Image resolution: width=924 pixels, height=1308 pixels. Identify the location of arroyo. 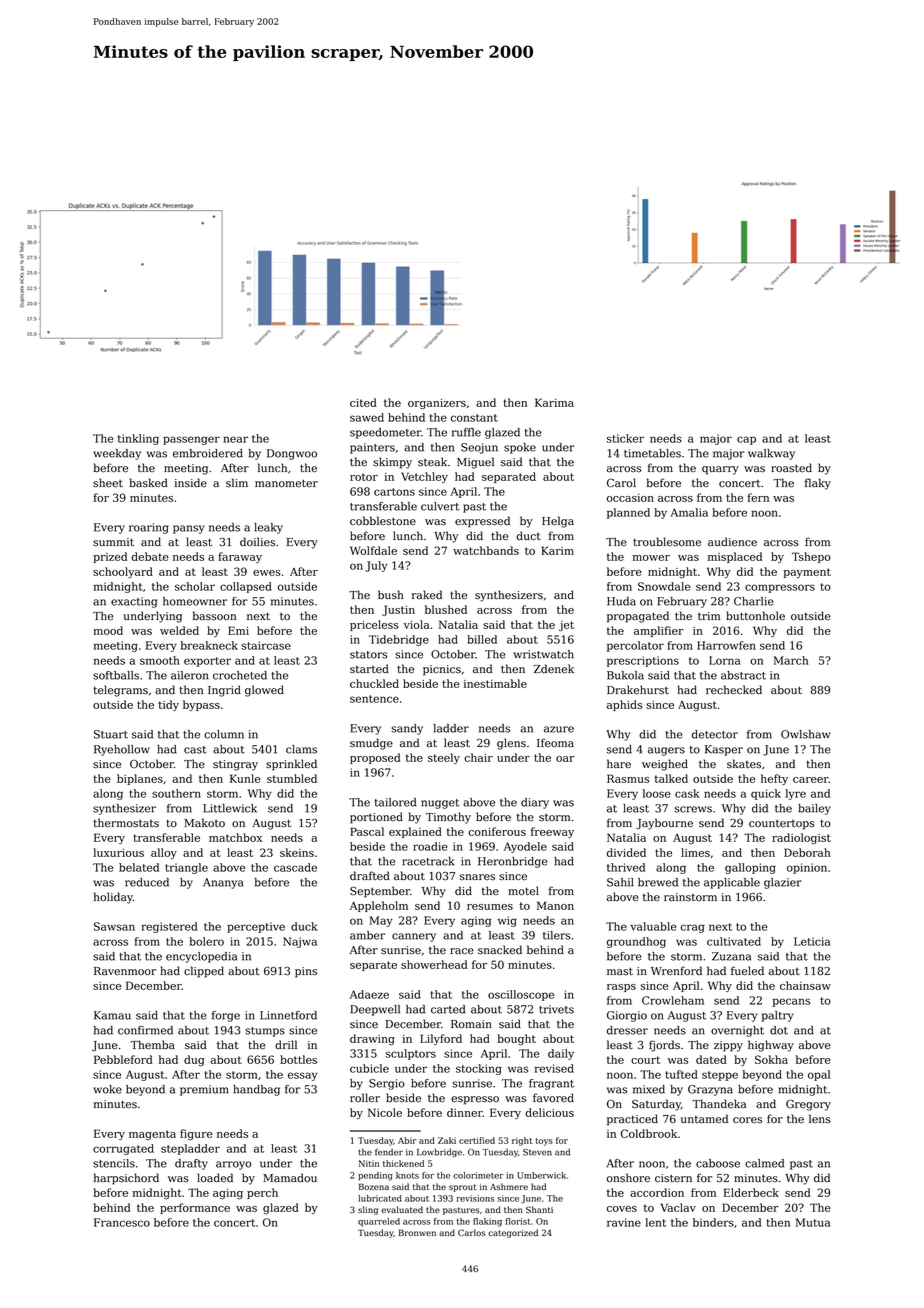
(233, 1165).
